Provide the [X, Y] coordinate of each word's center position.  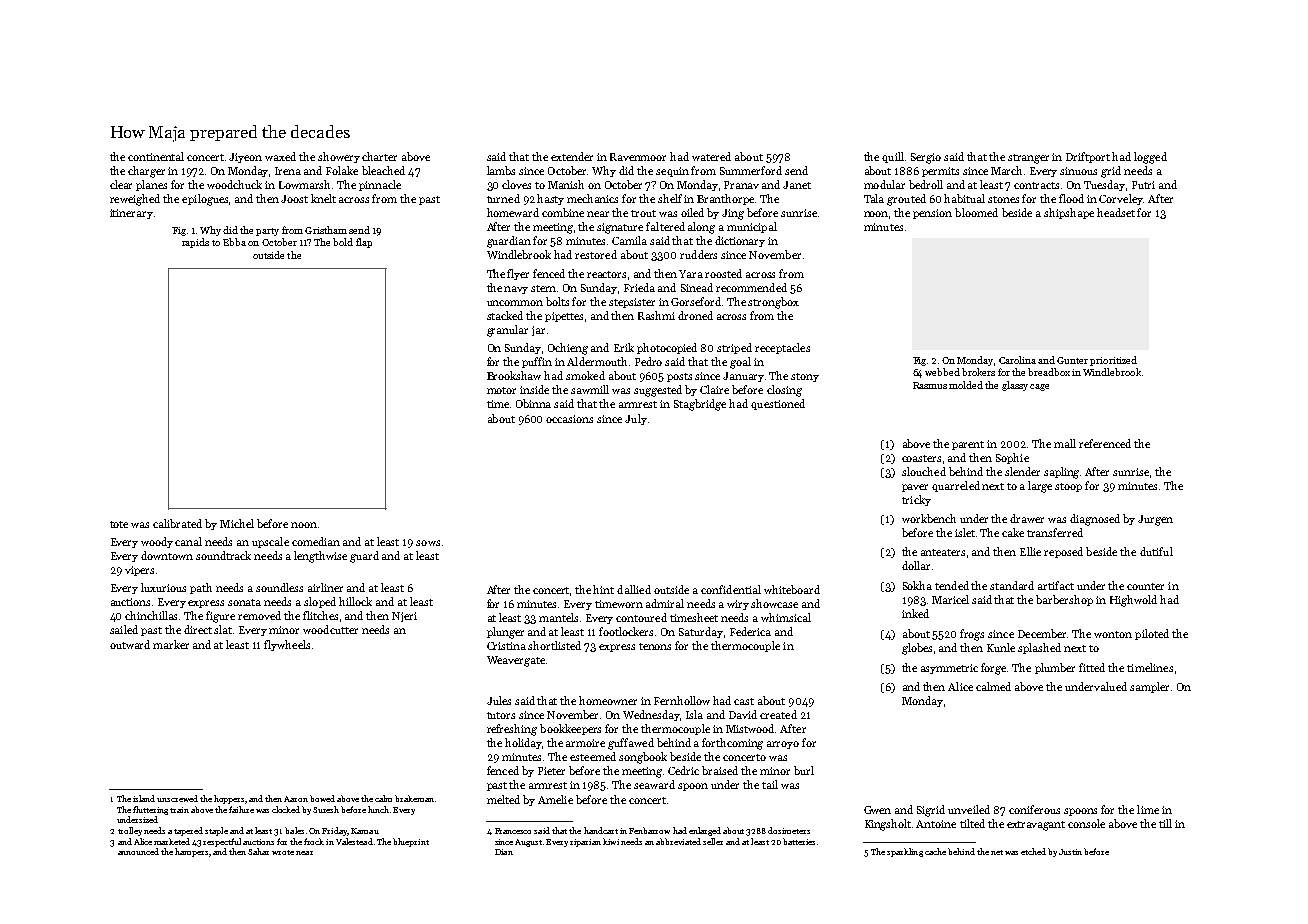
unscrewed [177, 798]
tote [119, 524]
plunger [505, 633]
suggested [658, 391]
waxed [280, 156]
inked [915, 613]
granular [507, 331]
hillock [355, 601]
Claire [714, 389]
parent [968, 445]
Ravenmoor [638, 157]
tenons [655, 646]
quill [893, 157]
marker [171, 644]
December [1043, 633]
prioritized [1113, 361]
